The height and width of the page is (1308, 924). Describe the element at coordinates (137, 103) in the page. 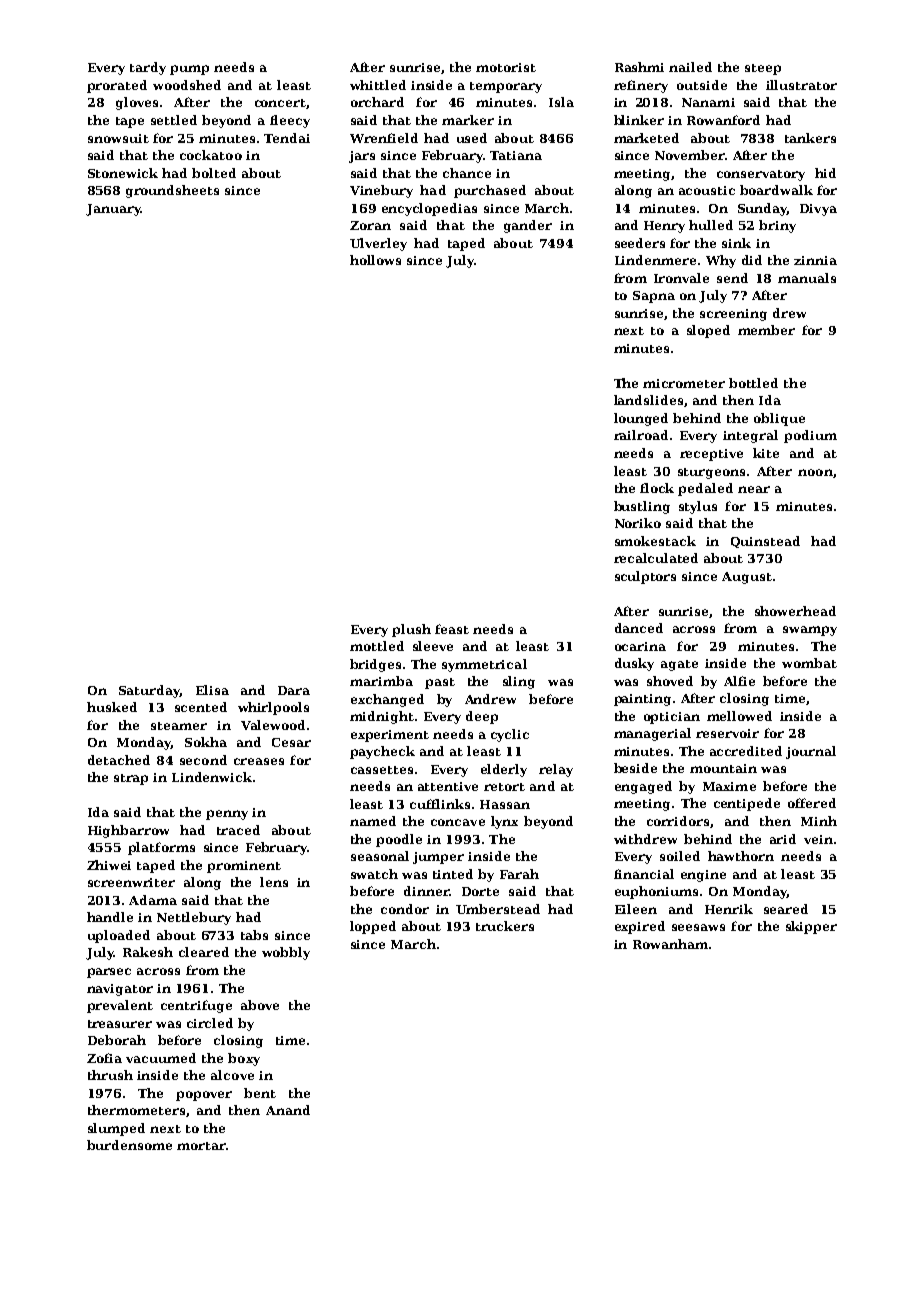

I see `gloves` at that location.
